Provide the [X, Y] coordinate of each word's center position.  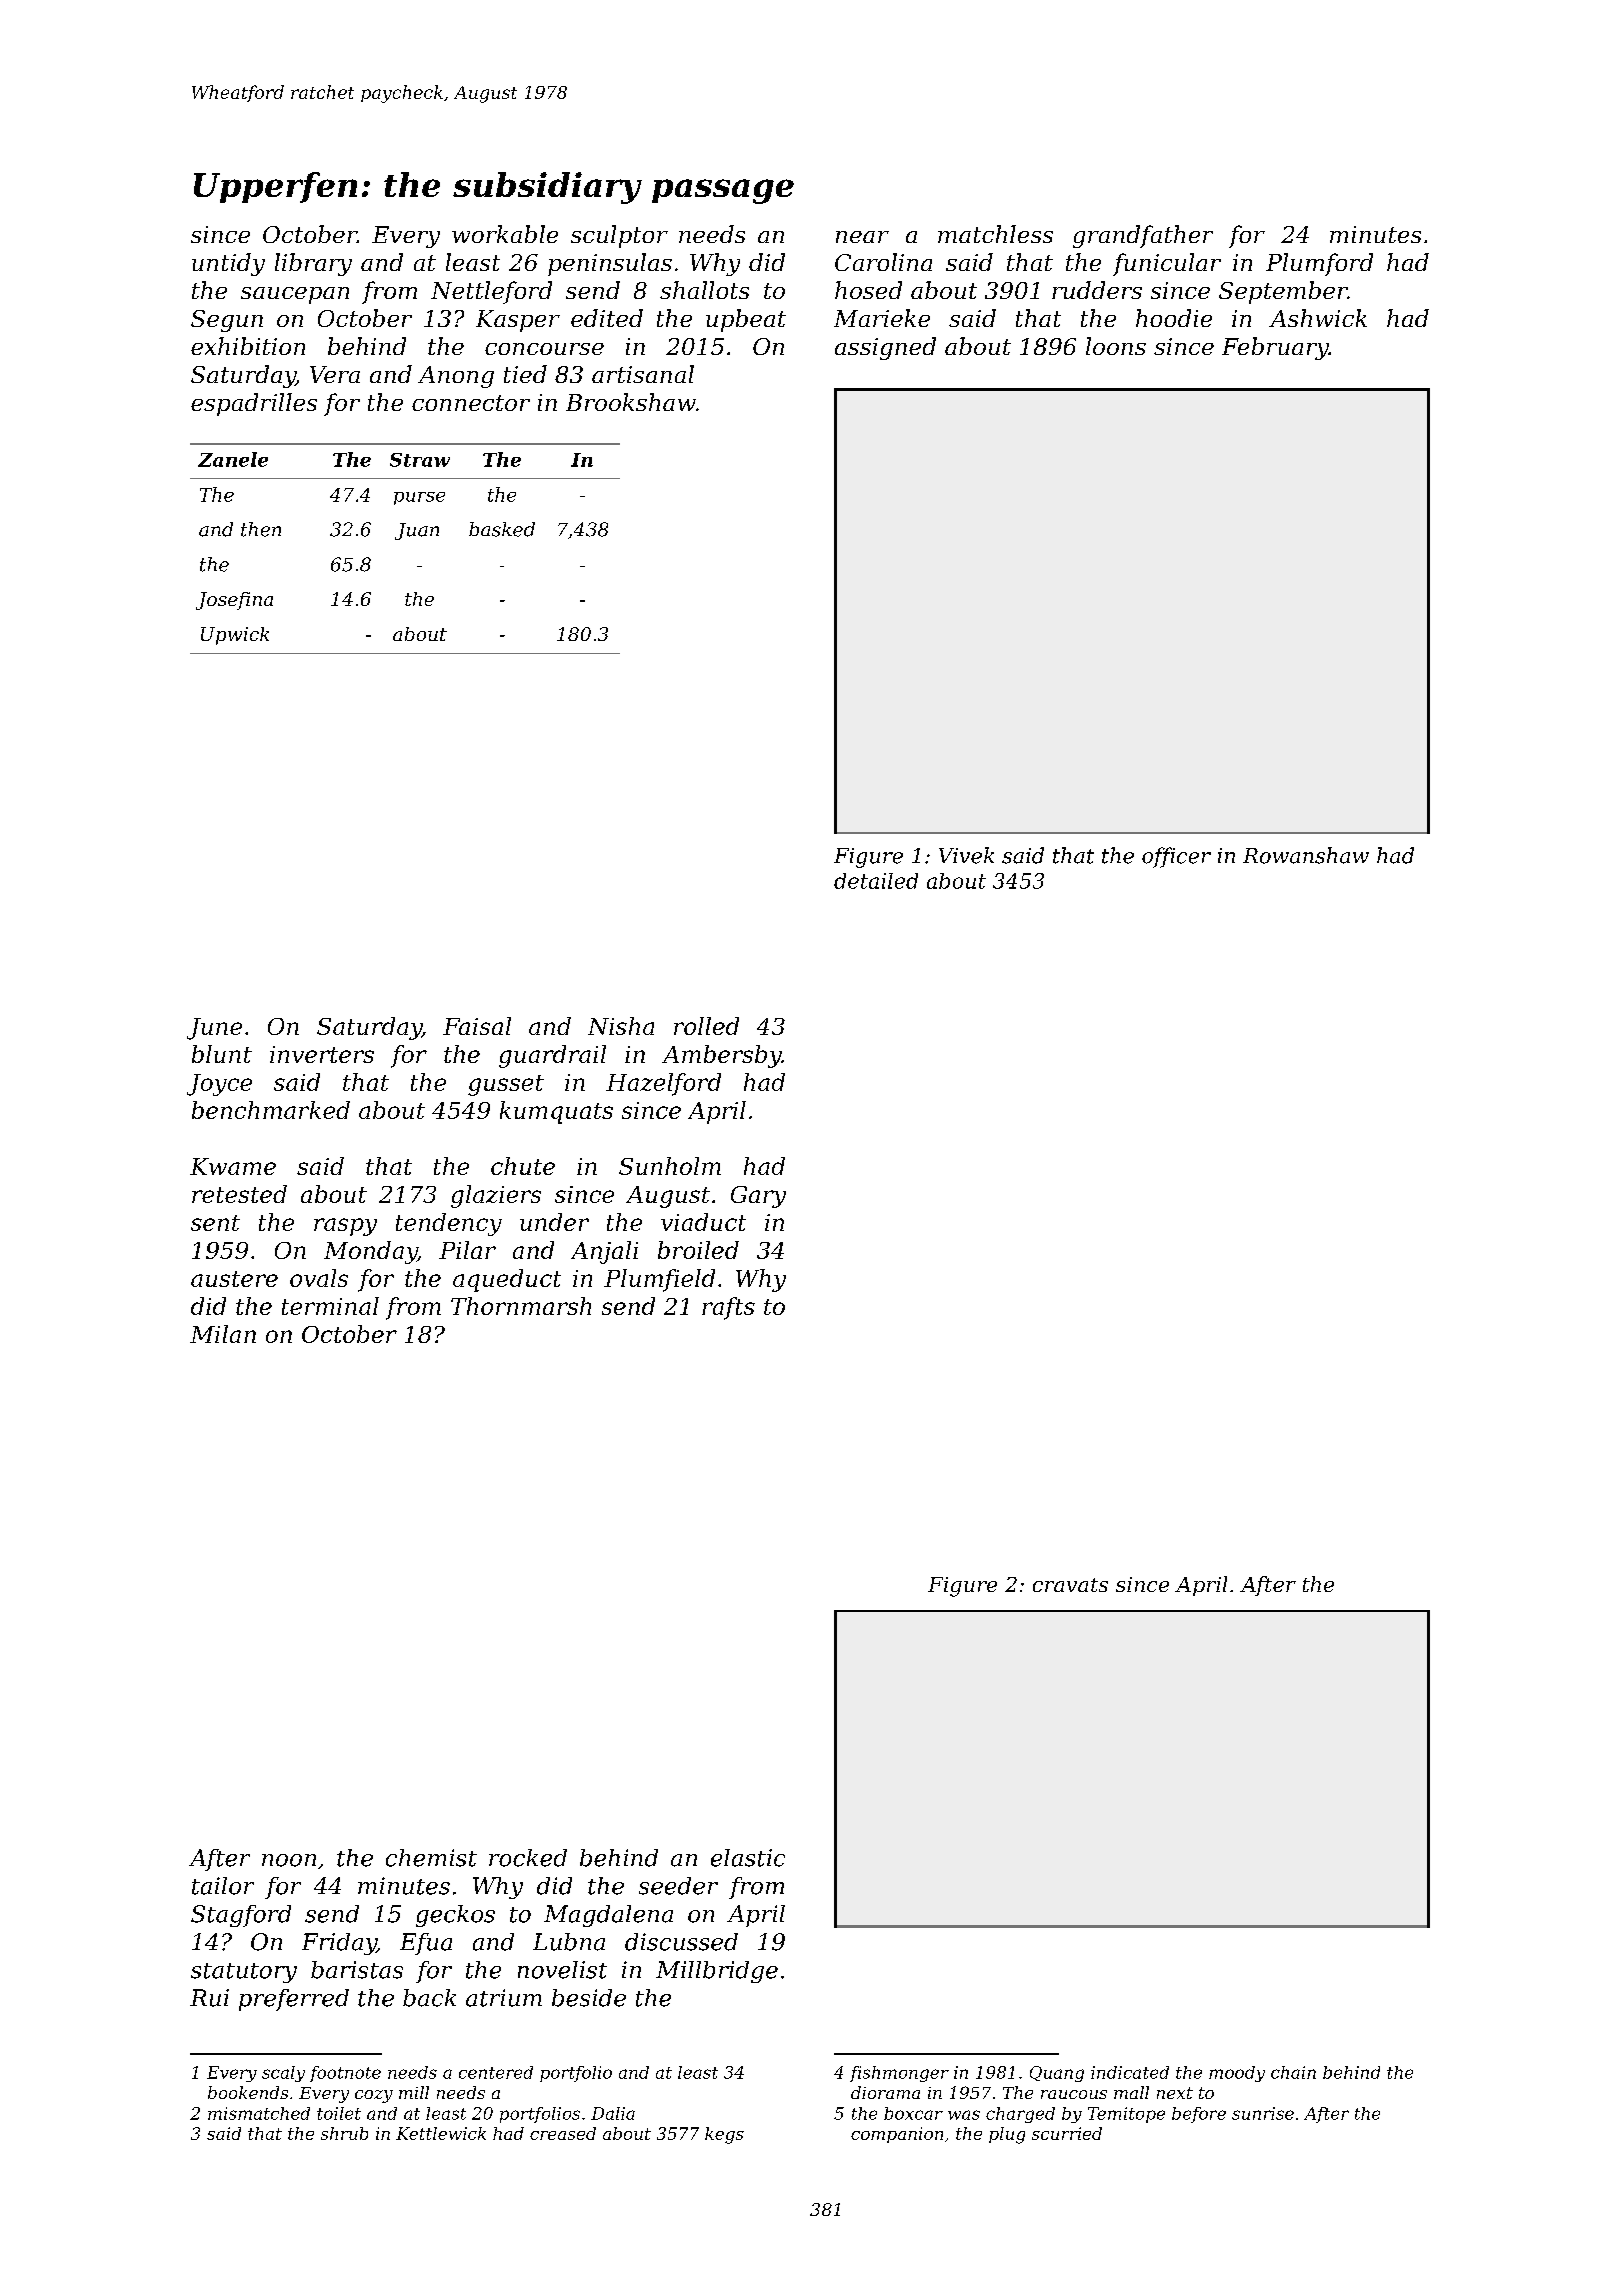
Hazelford [663, 1084]
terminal [330, 1306]
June [214, 1029]
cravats [1070, 1585]
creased [563, 2133]
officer [1176, 857]
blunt [222, 1054]
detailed [876, 881]
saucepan [295, 295]
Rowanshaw [1306, 855]
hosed [868, 290]
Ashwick [1318, 318]
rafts [728, 1308]
